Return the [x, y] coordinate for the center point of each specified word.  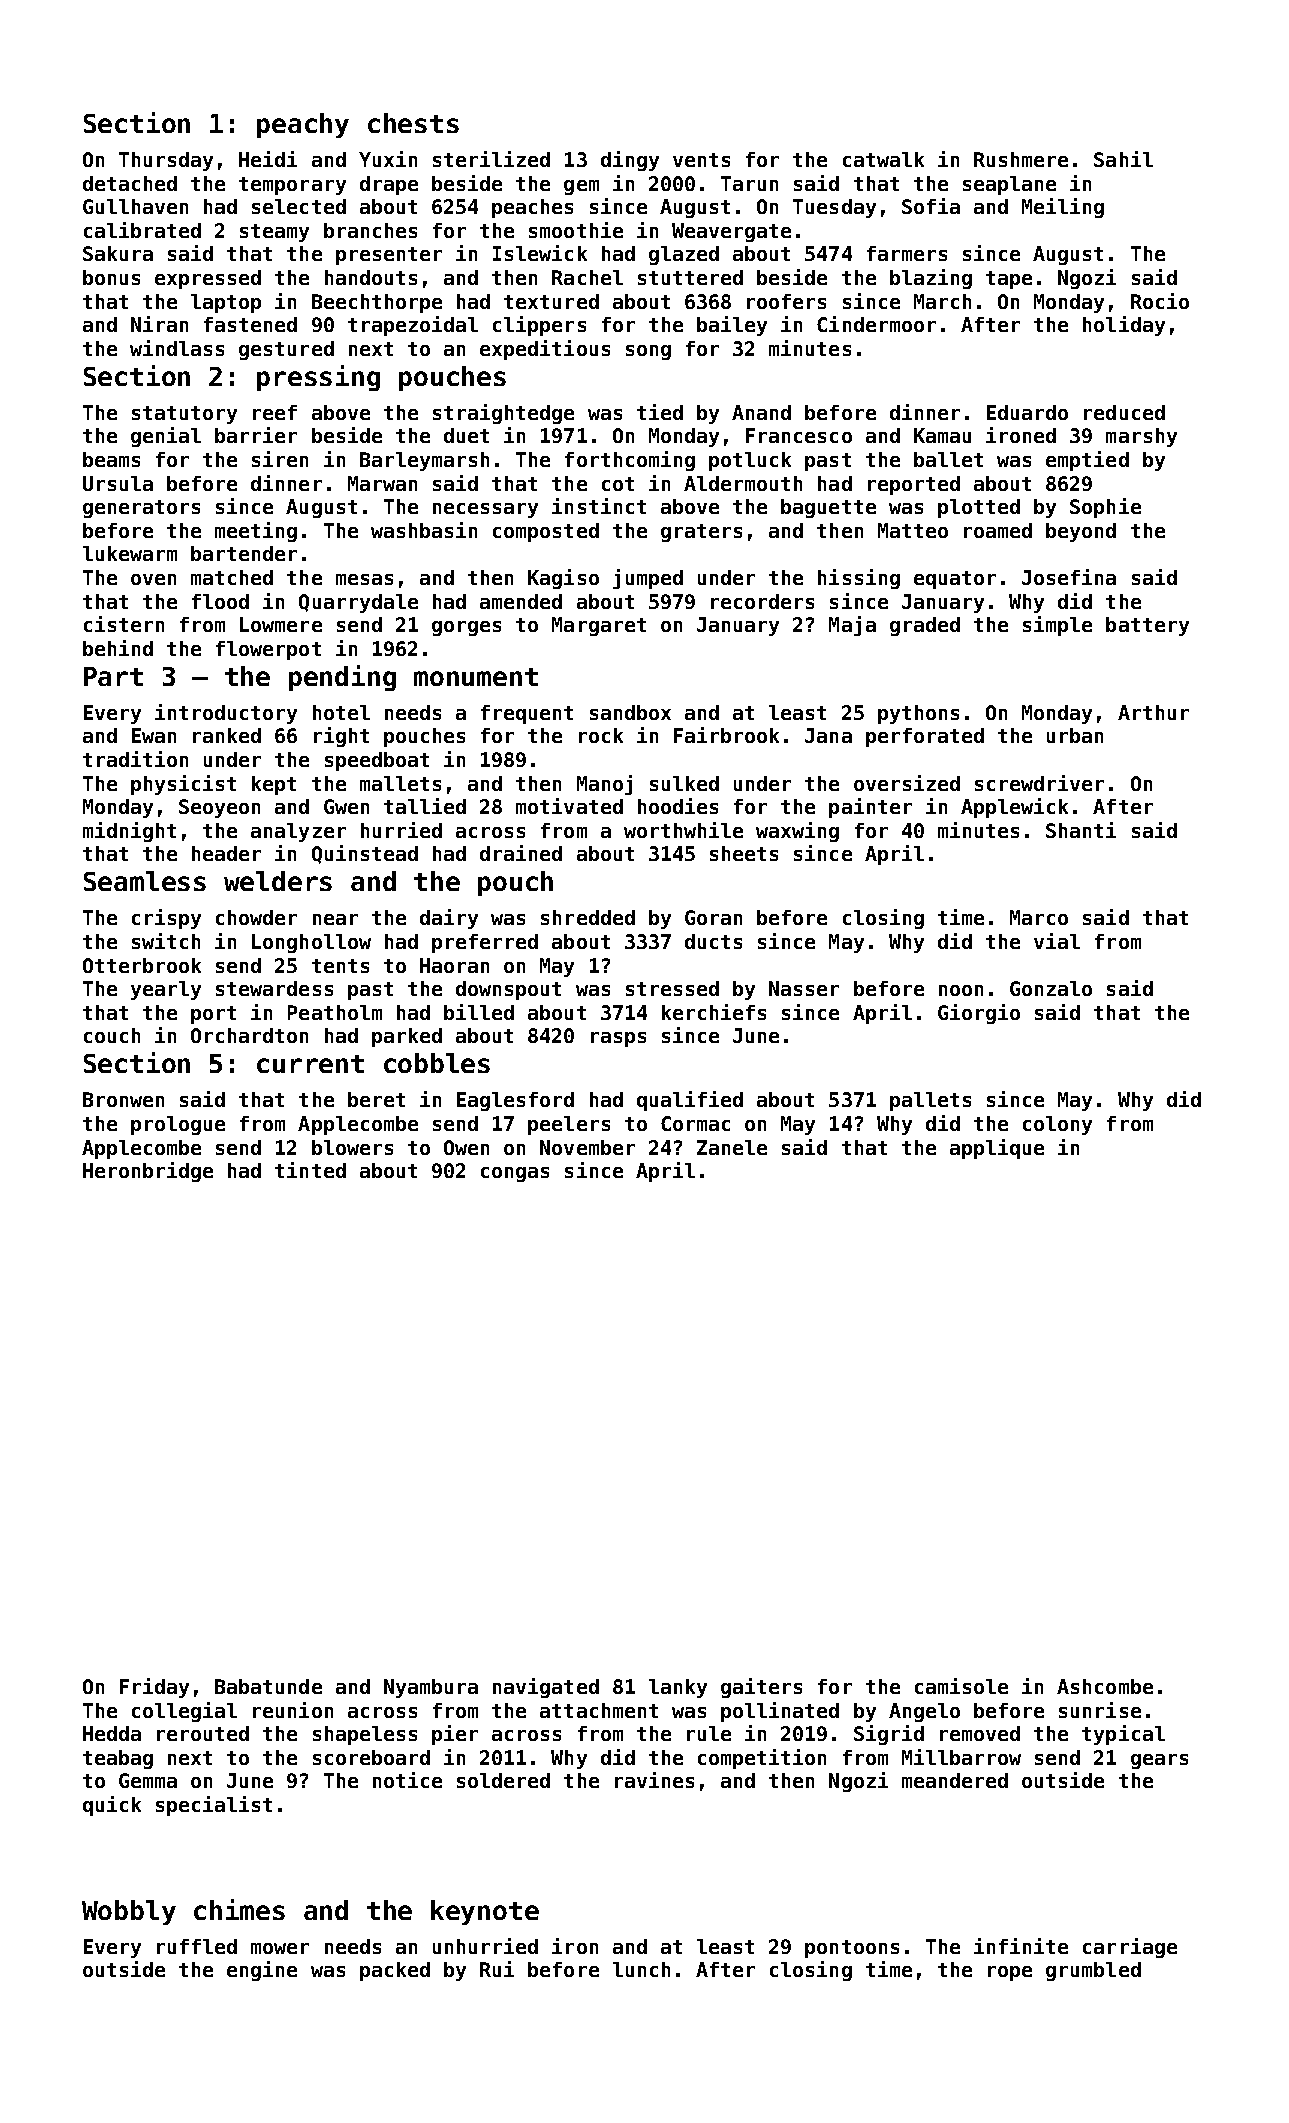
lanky [678, 1688]
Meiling [1063, 208]
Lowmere [281, 624]
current [310, 1064]
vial [1057, 941]
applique [997, 1149]
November [587, 1147]
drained [521, 853]
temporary [292, 186]
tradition [135, 759]
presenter [389, 256]
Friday [154, 1688]
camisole [961, 1686]
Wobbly [129, 1912]
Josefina [1069, 577]
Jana [828, 735]
